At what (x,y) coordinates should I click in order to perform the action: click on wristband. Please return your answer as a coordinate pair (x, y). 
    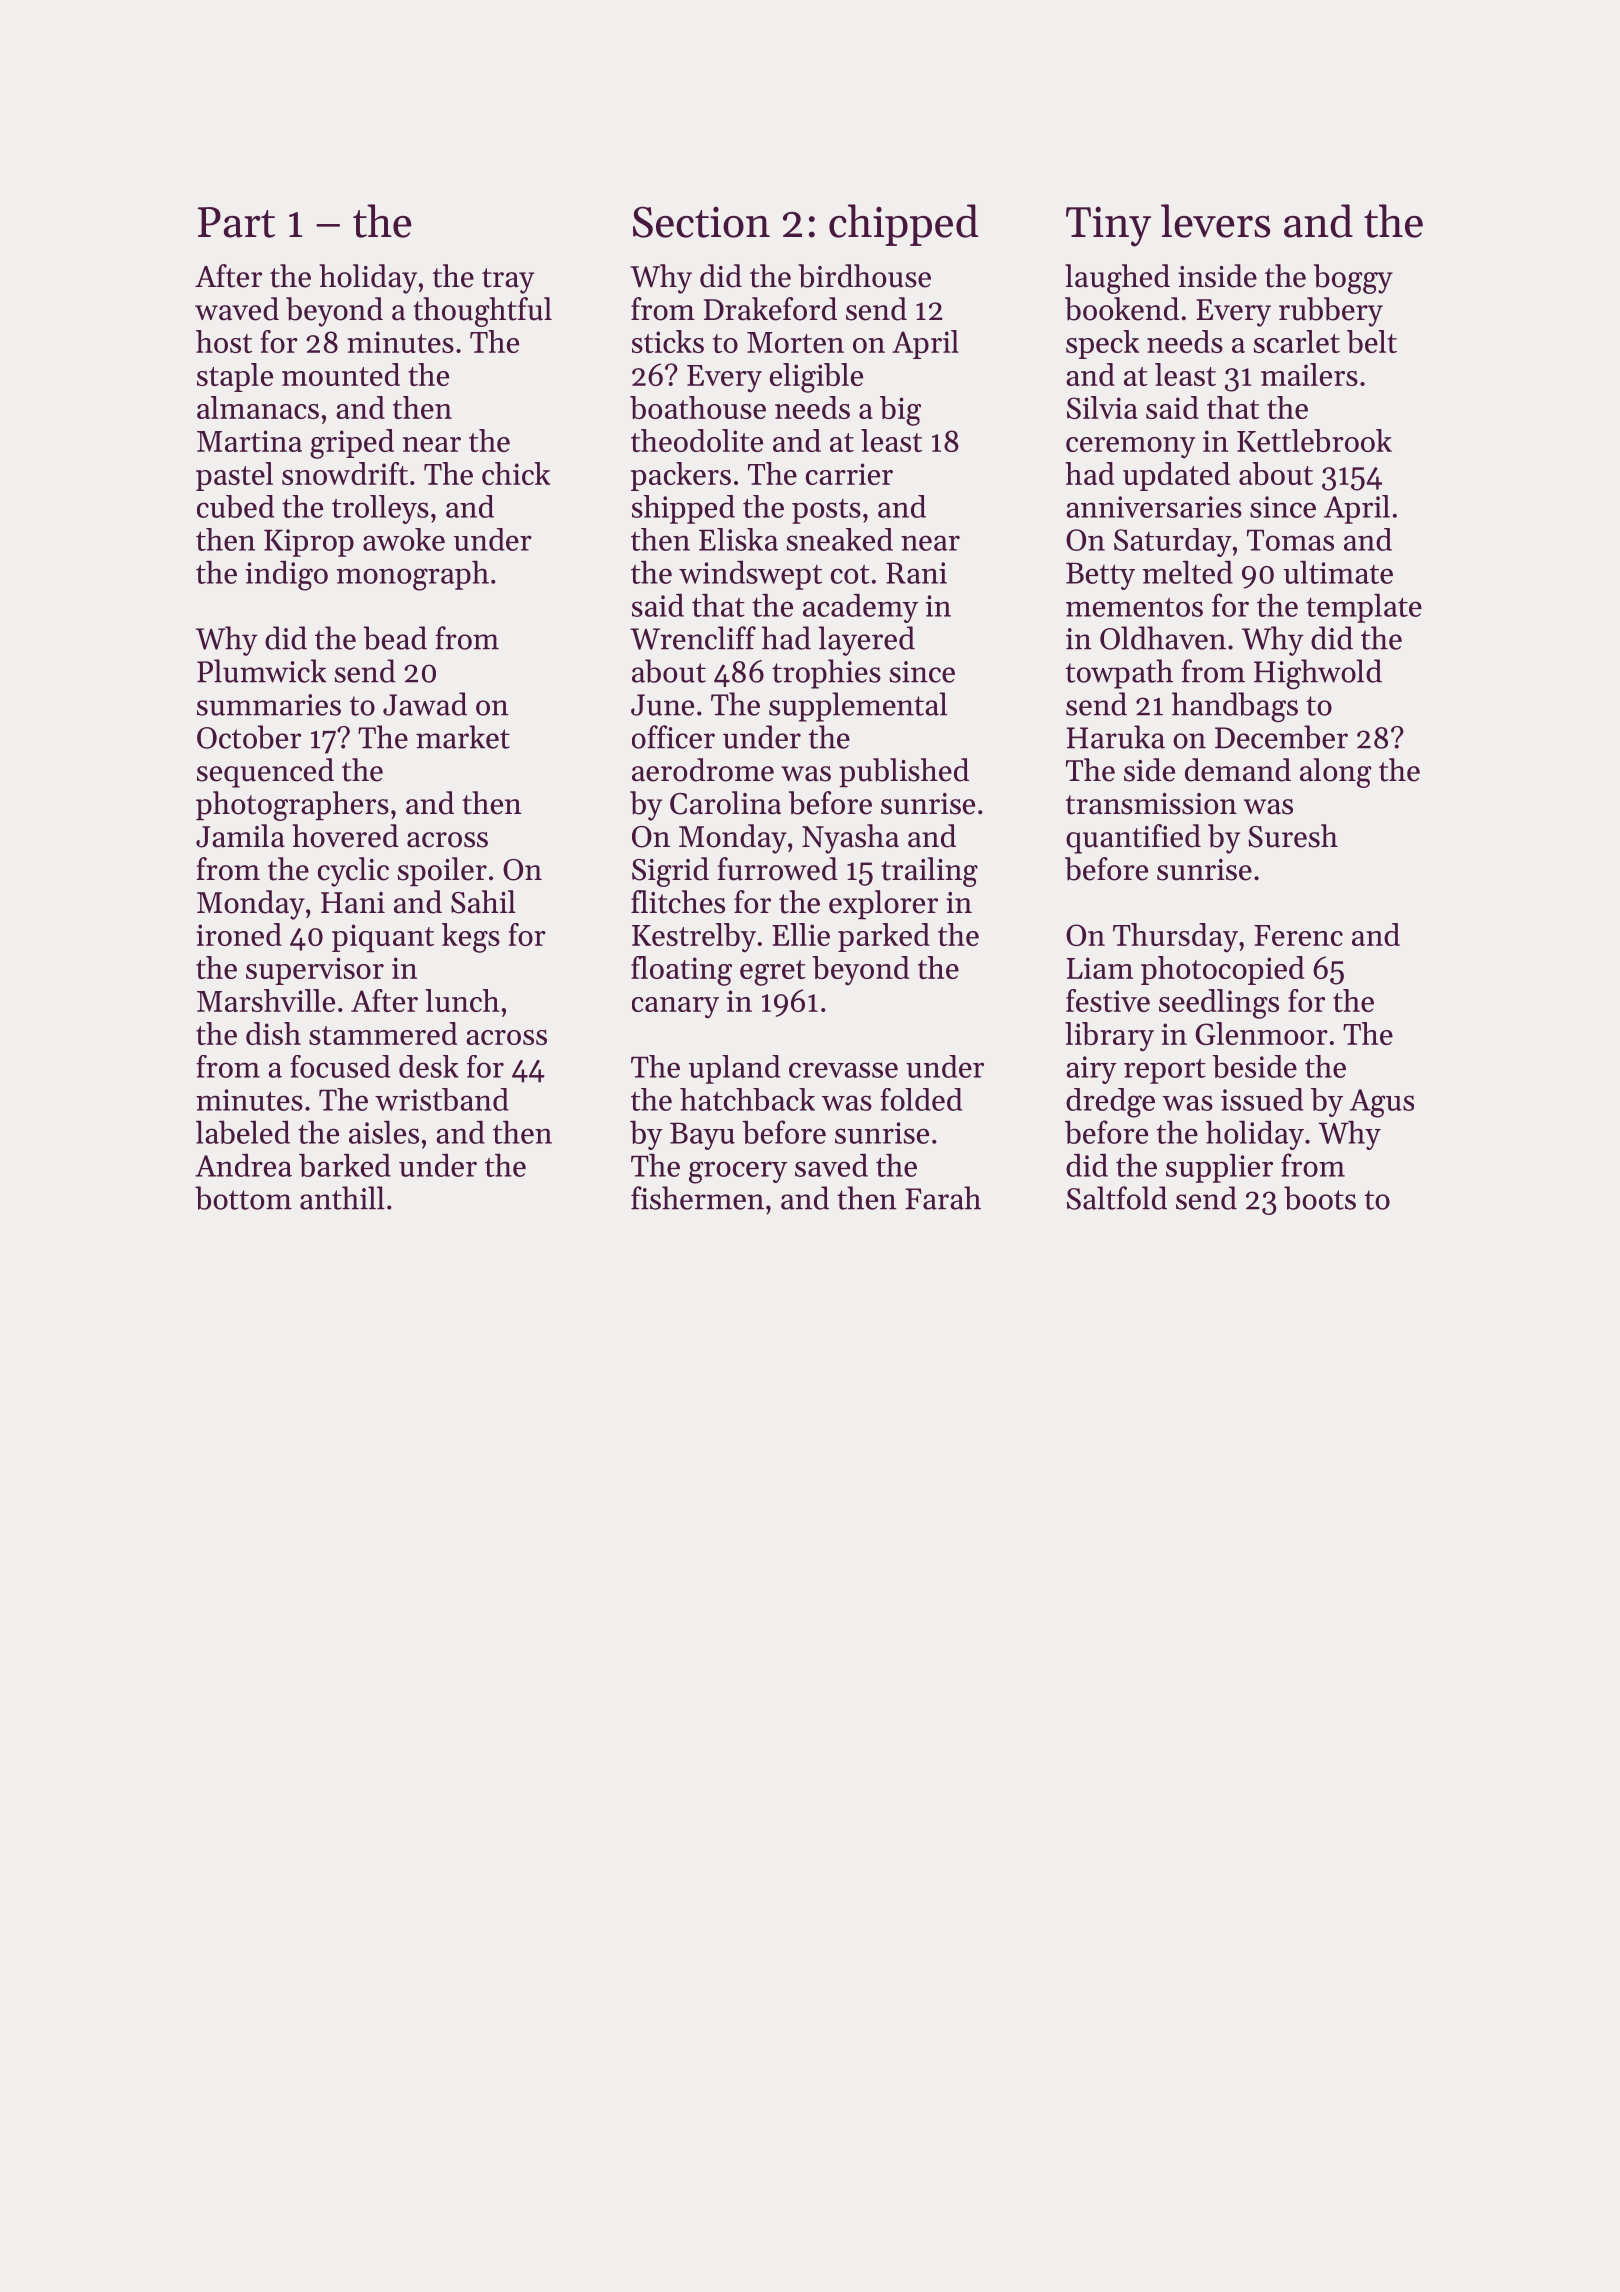
    Looking at the image, I should click on (442, 1099).
